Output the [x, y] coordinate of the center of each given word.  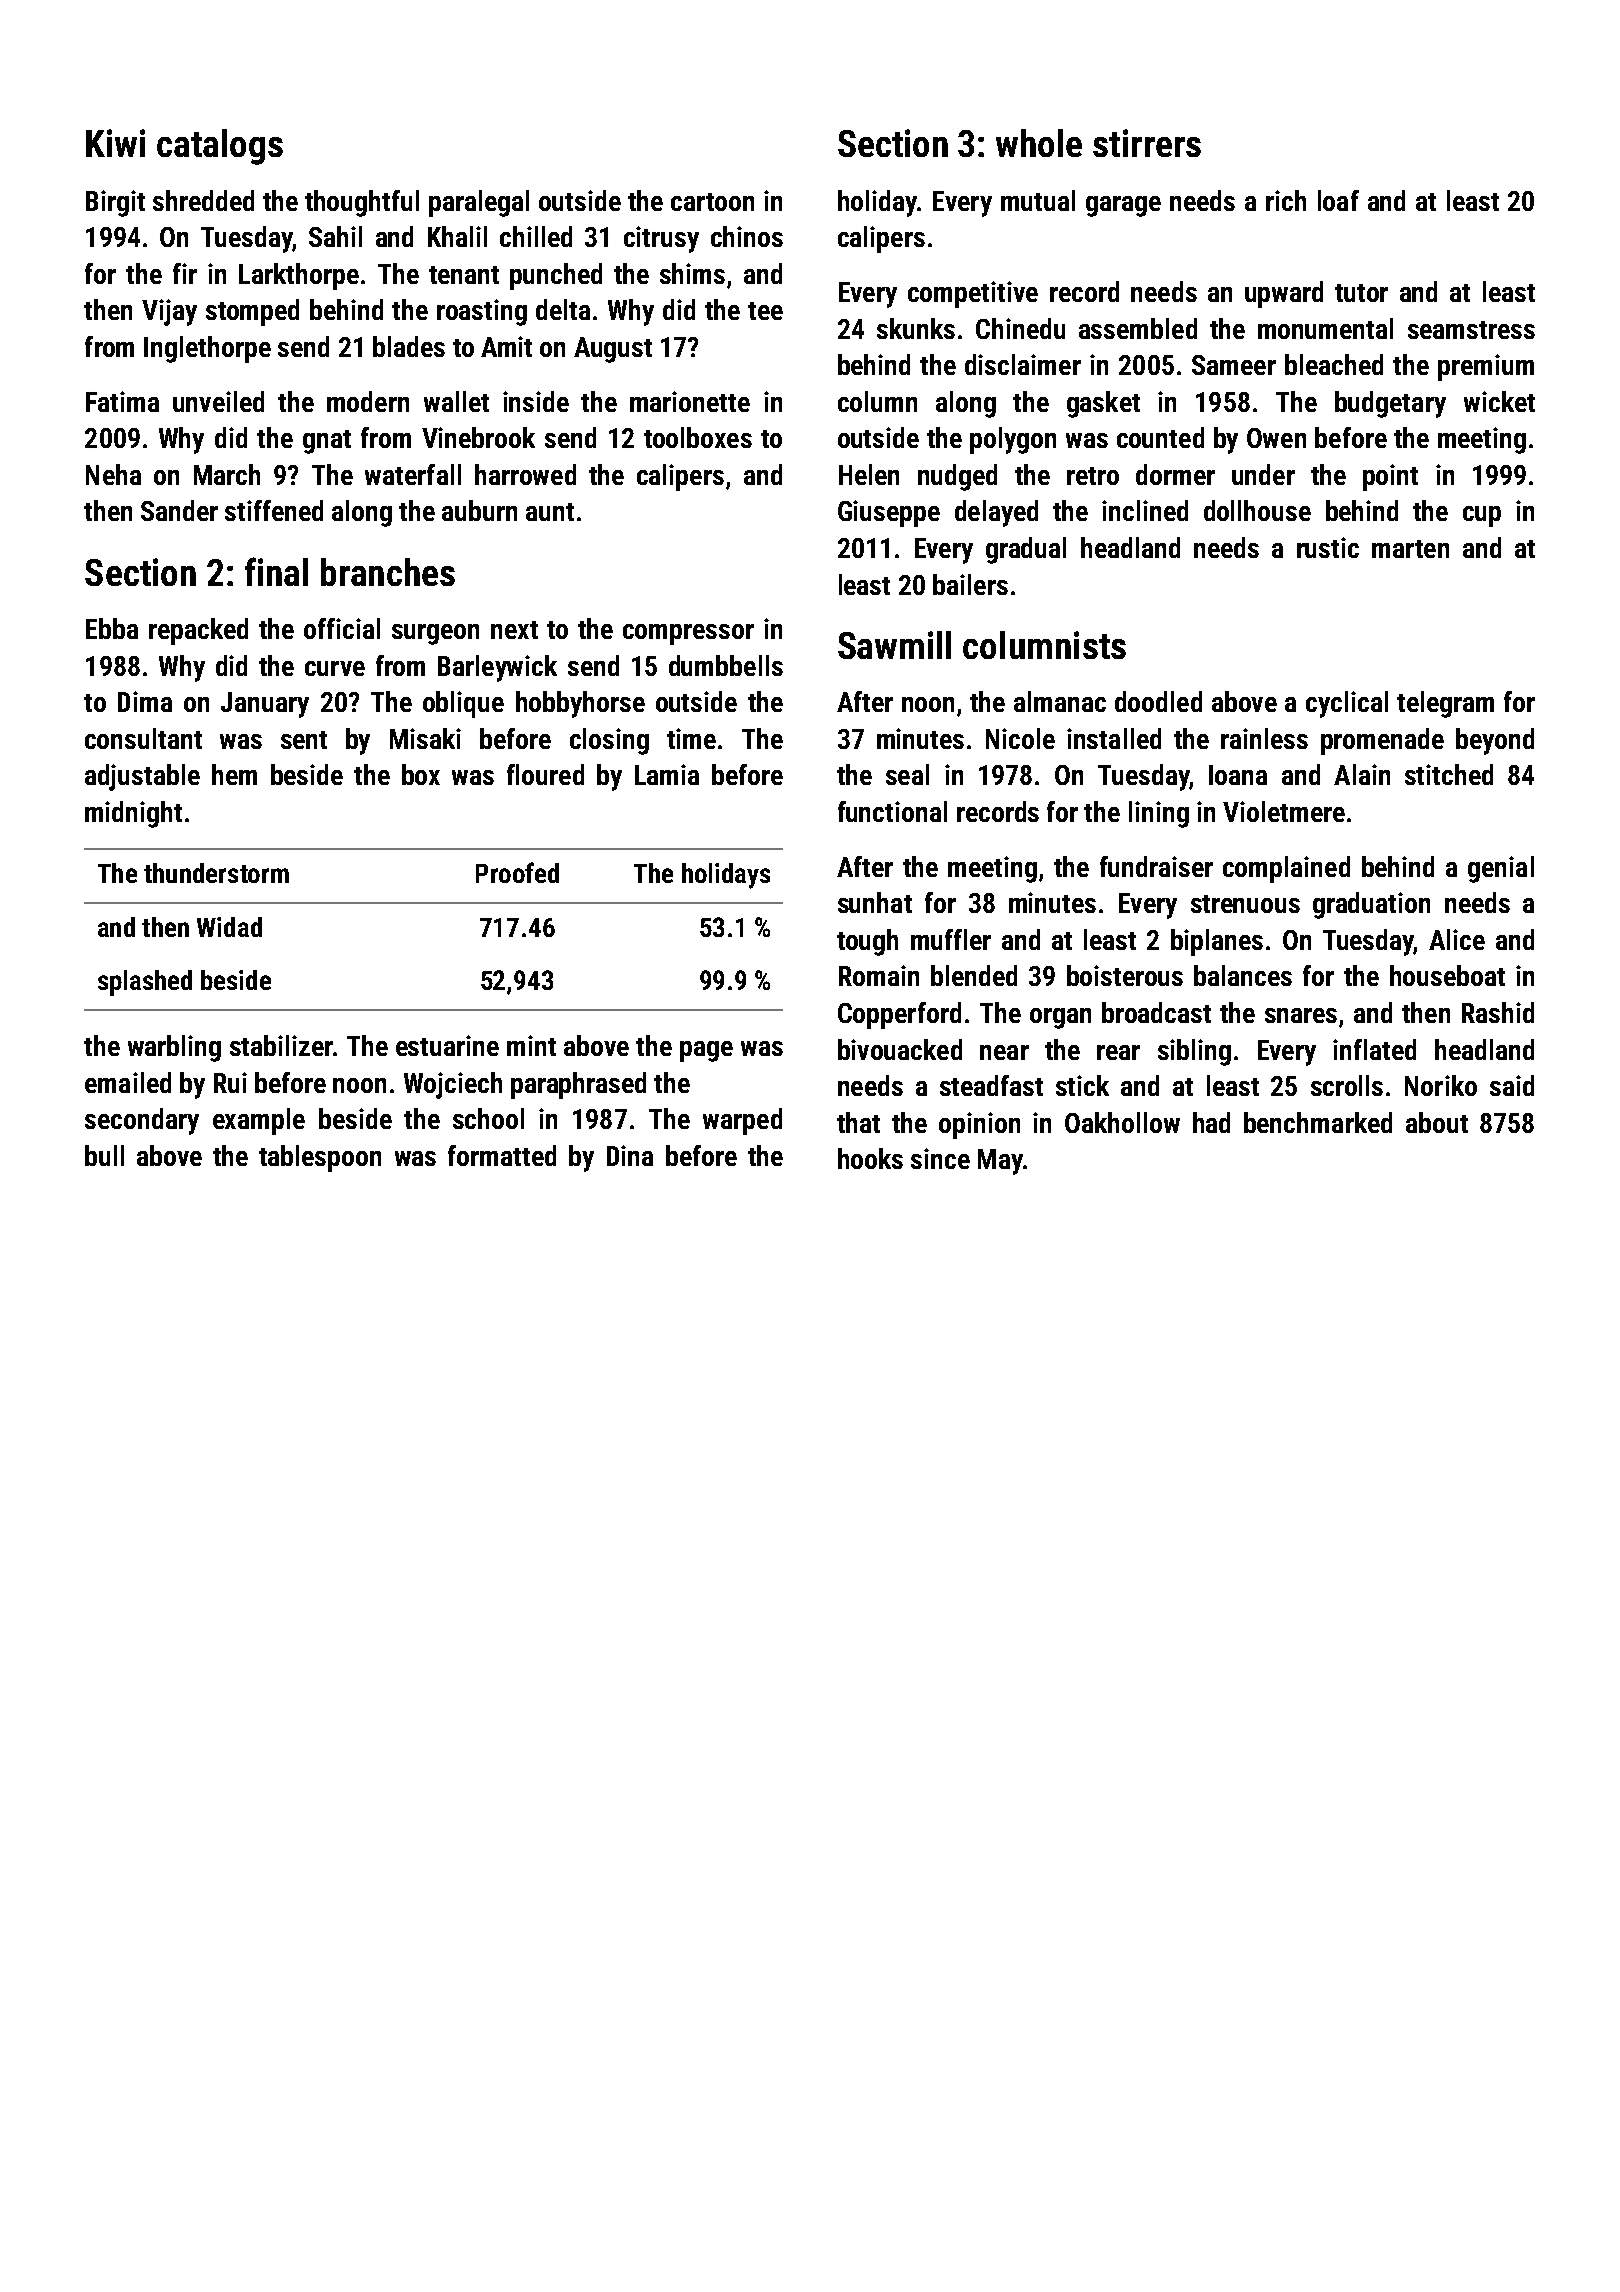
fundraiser [1156, 866]
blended [974, 975]
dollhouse [1257, 510]
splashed [145, 983]
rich [1286, 200]
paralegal [479, 203]
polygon [1013, 440]
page [706, 1051]
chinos [747, 236]
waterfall [413, 474]
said [1512, 1085]
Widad [229, 927]
